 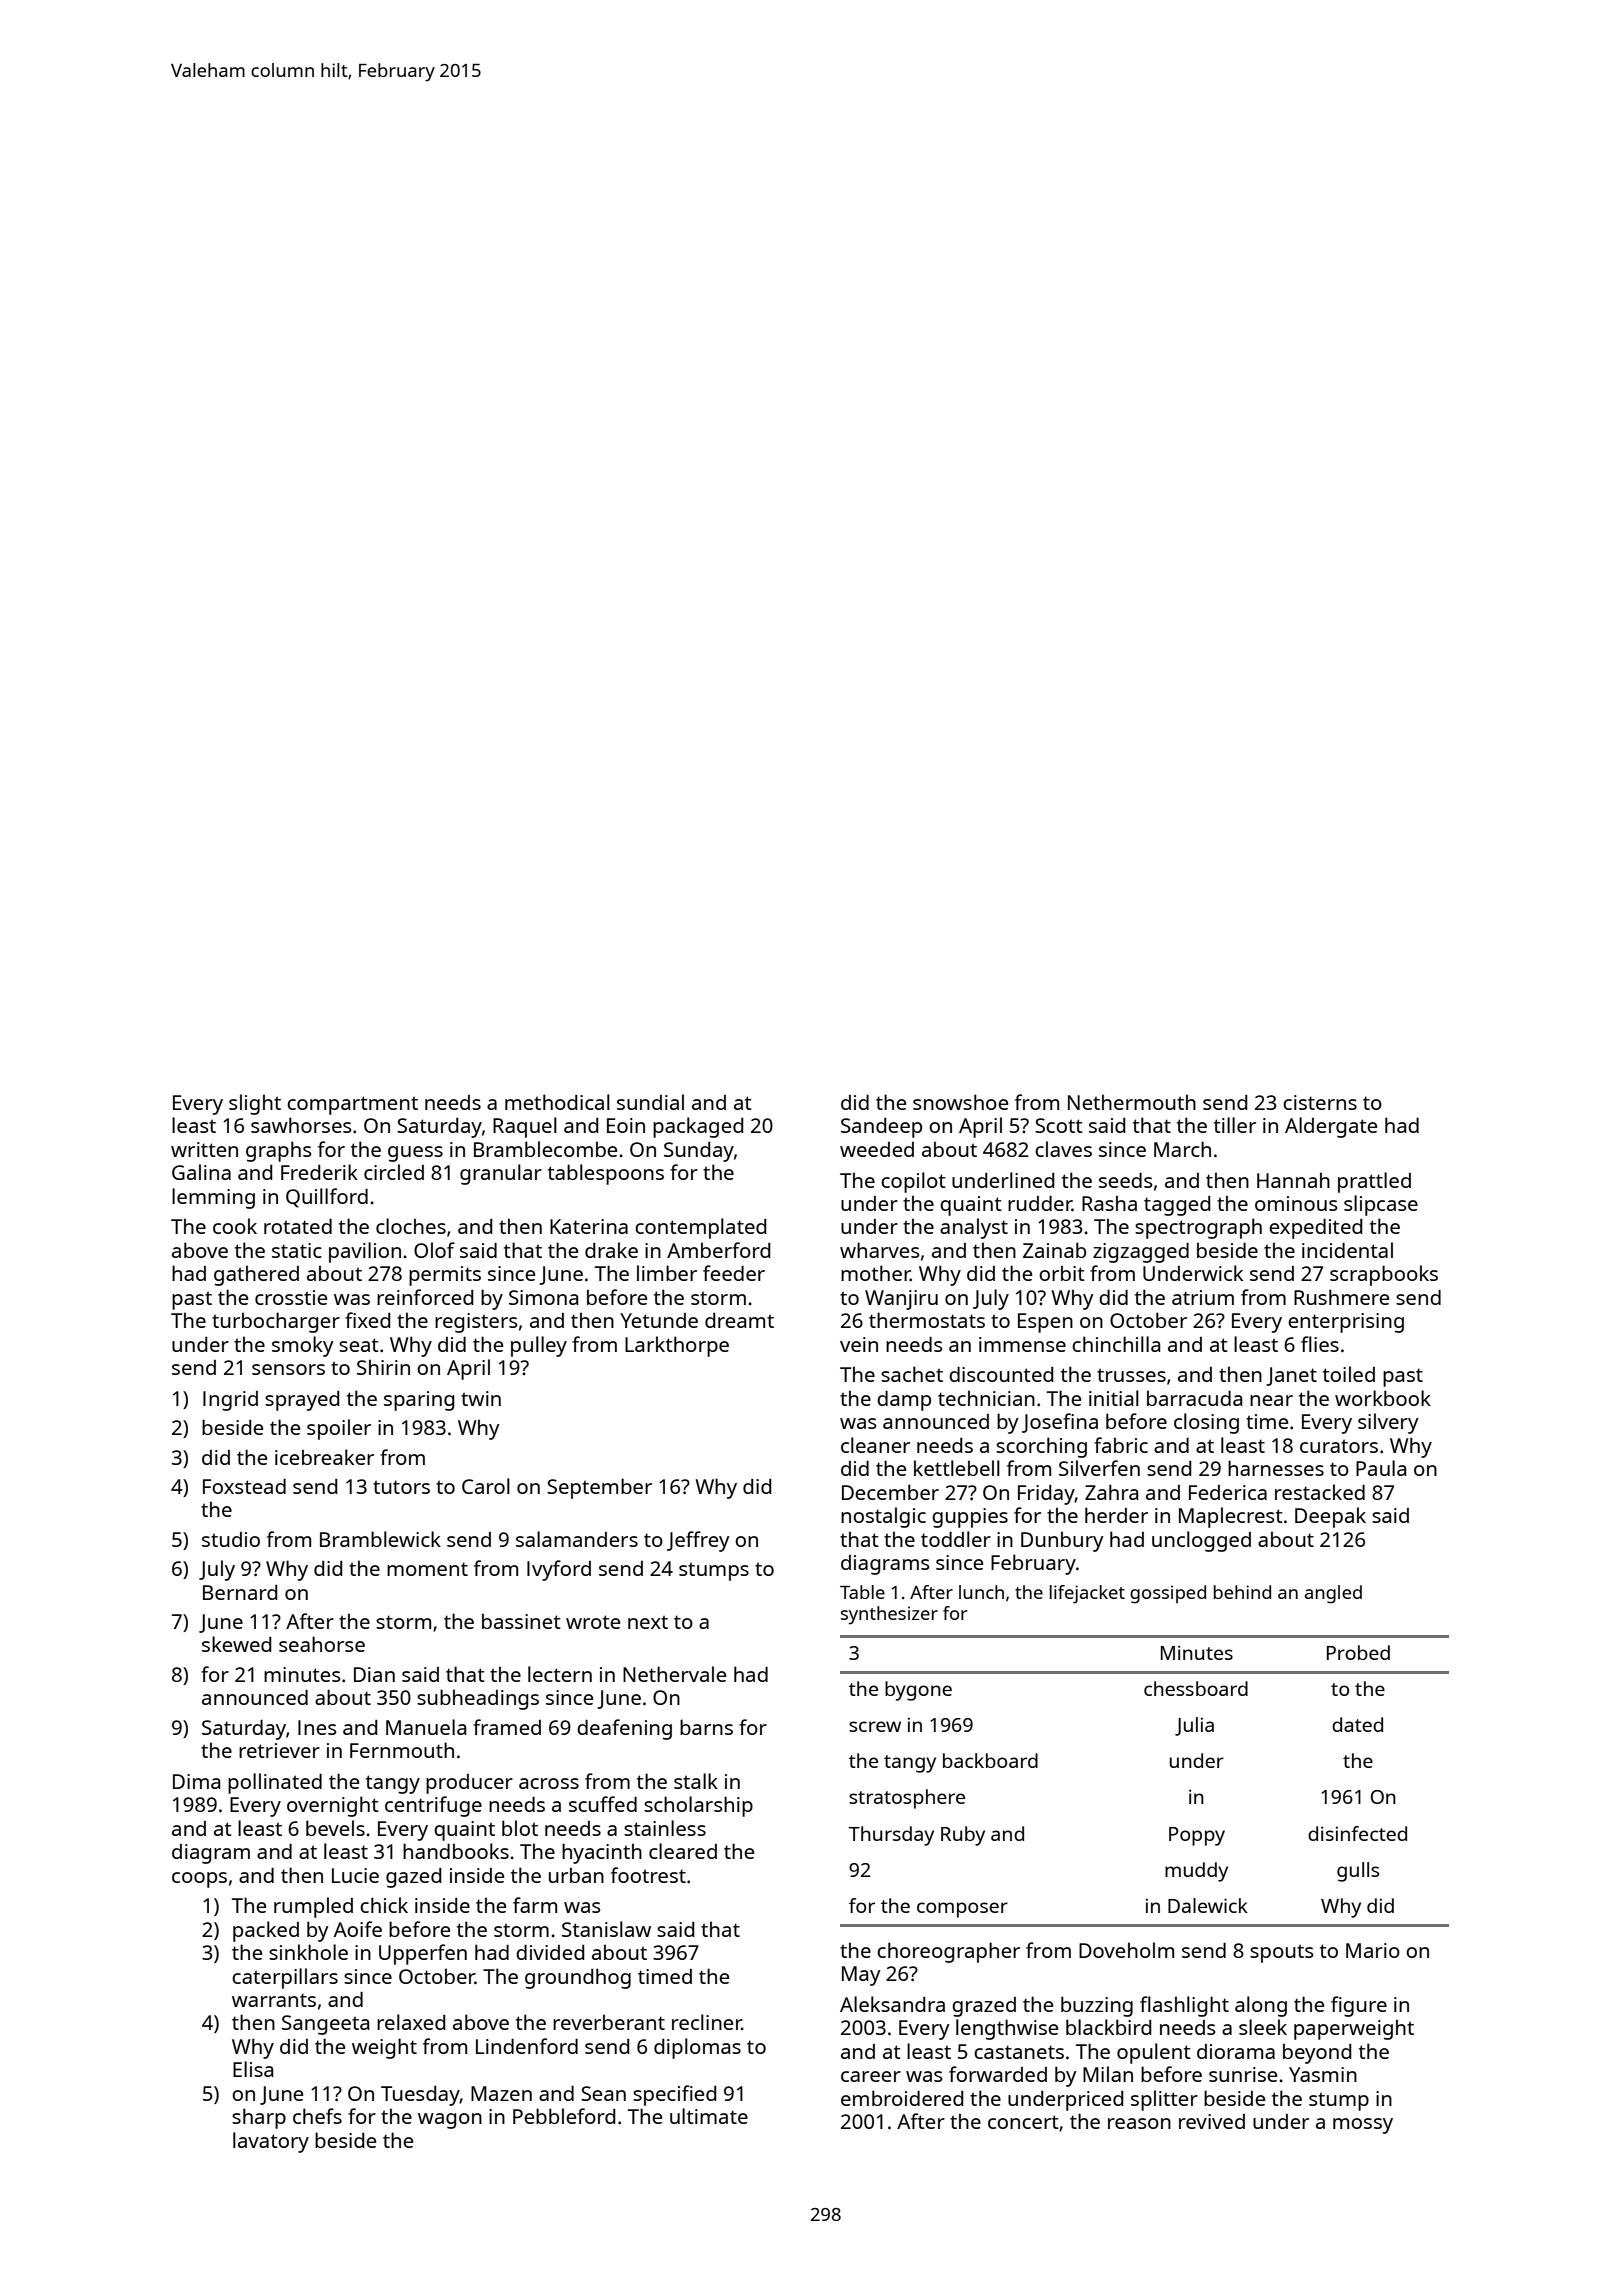 What do you see at coordinates (650, 1102) in the page?
I see `sundial` at bounding box center [650, 1102].
